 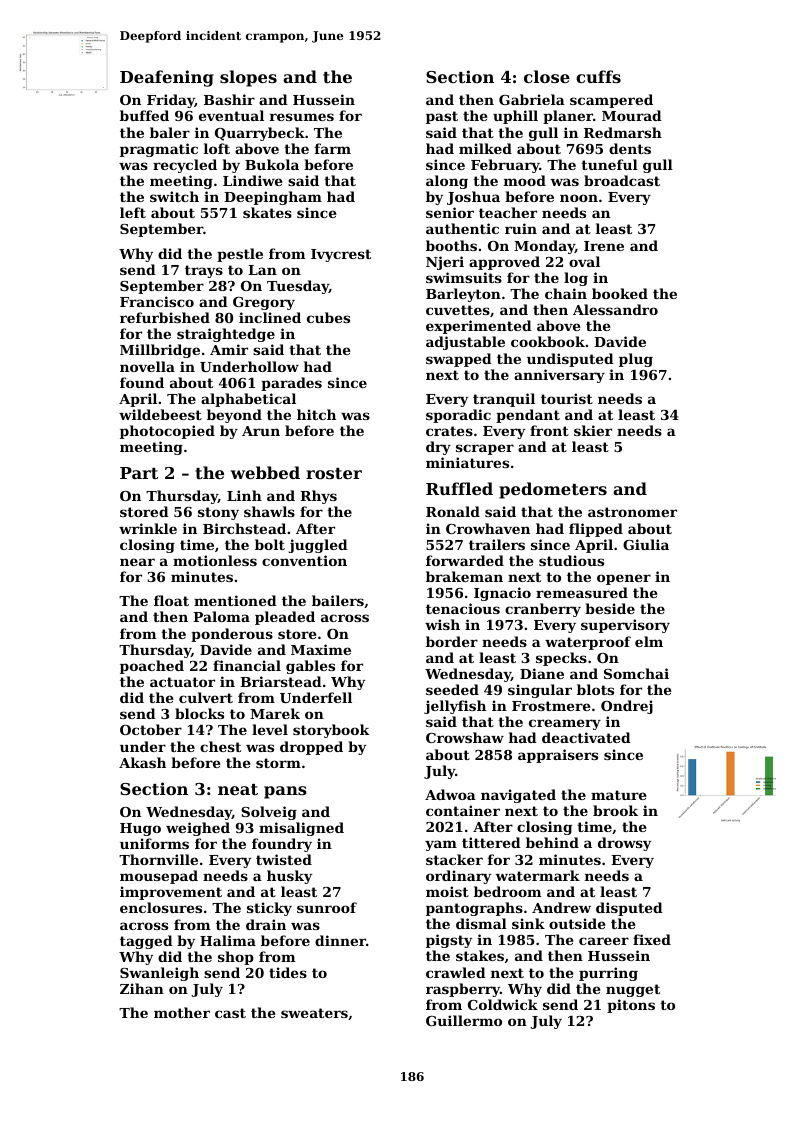 What do you see at coordinates (598, 76) in the page?
I see `cuffs` at bounding box center [598, 76].
